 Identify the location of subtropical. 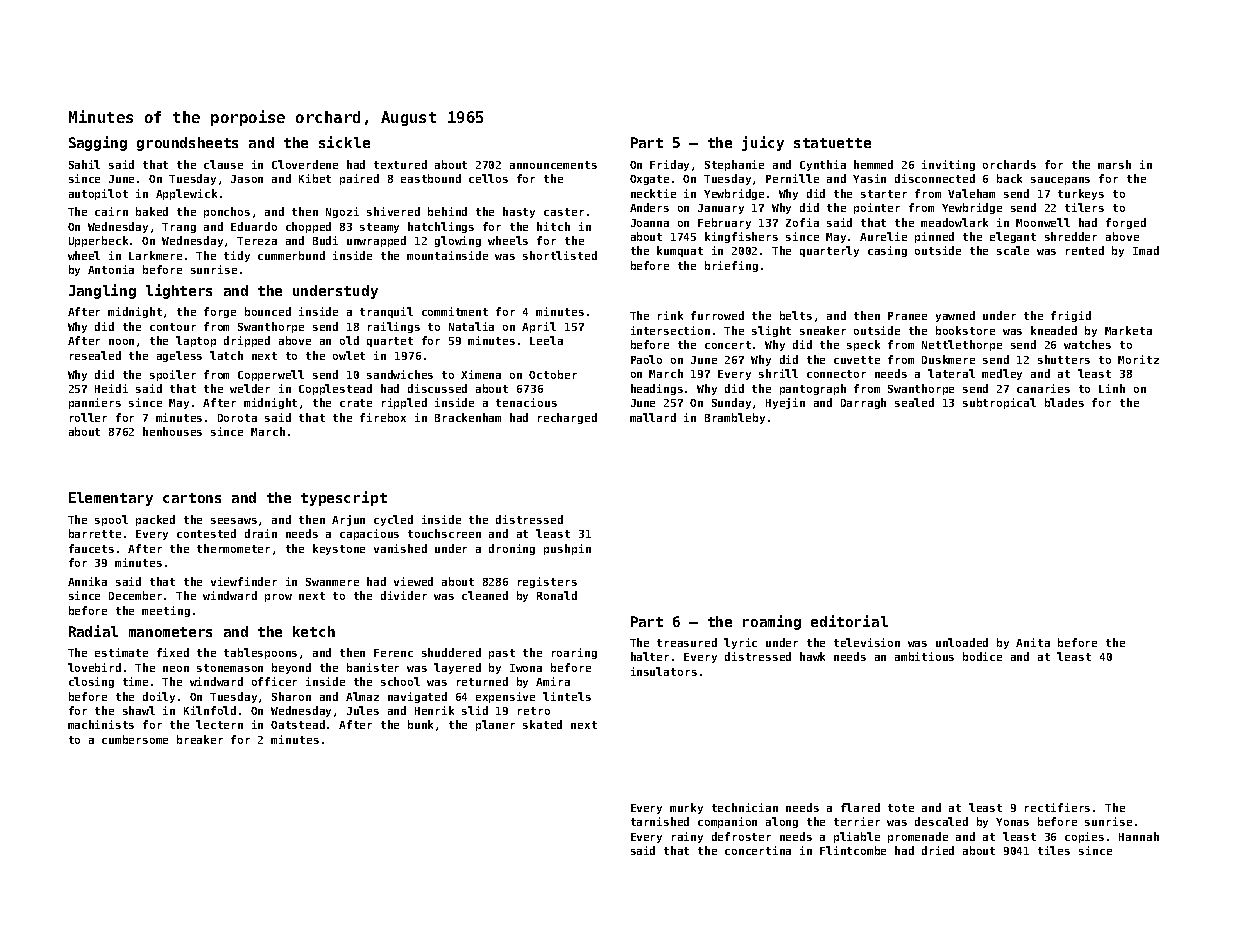
(999, 403).
